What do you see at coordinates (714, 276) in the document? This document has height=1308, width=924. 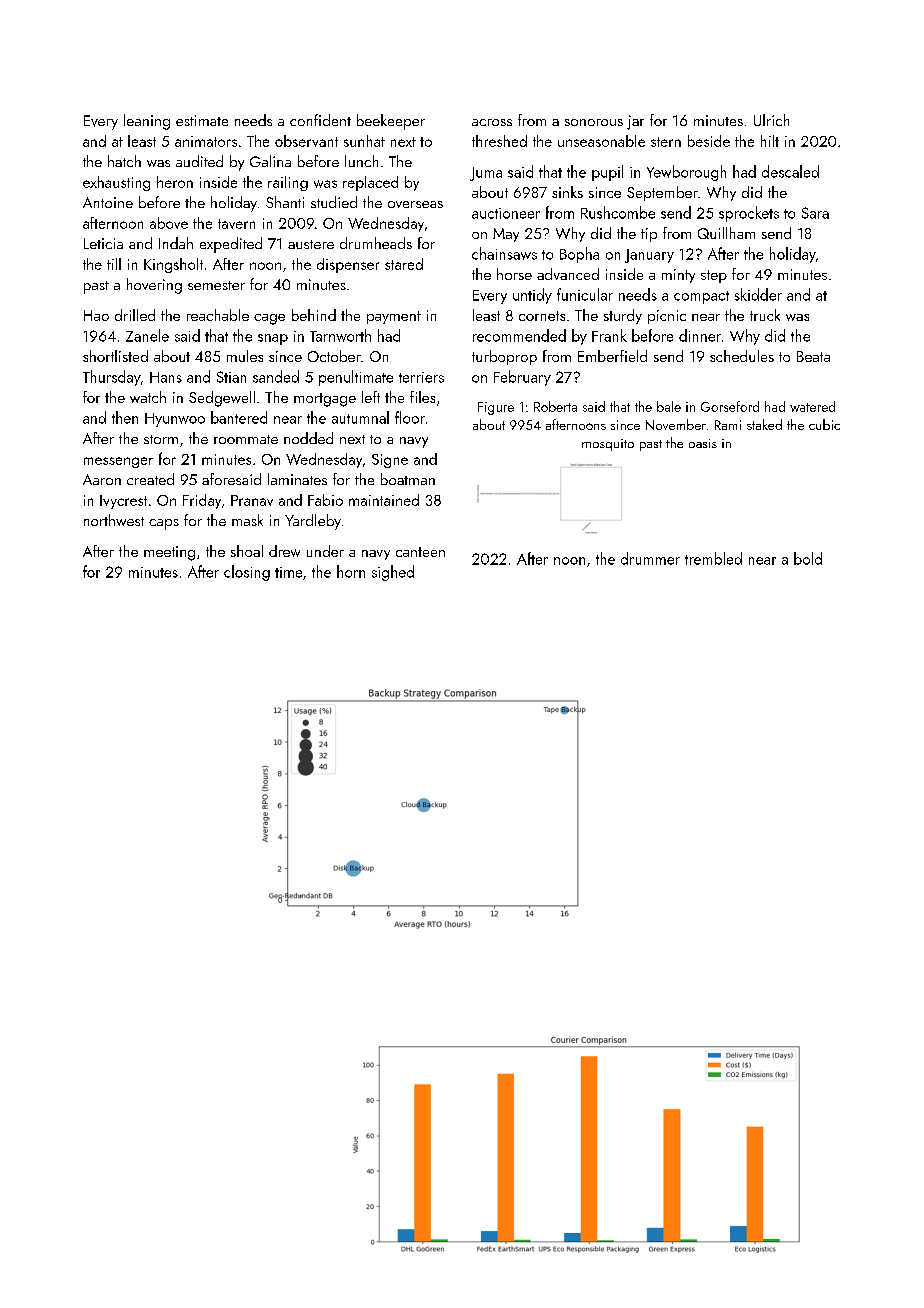 I see `step` at bounding box center [714, 276].
